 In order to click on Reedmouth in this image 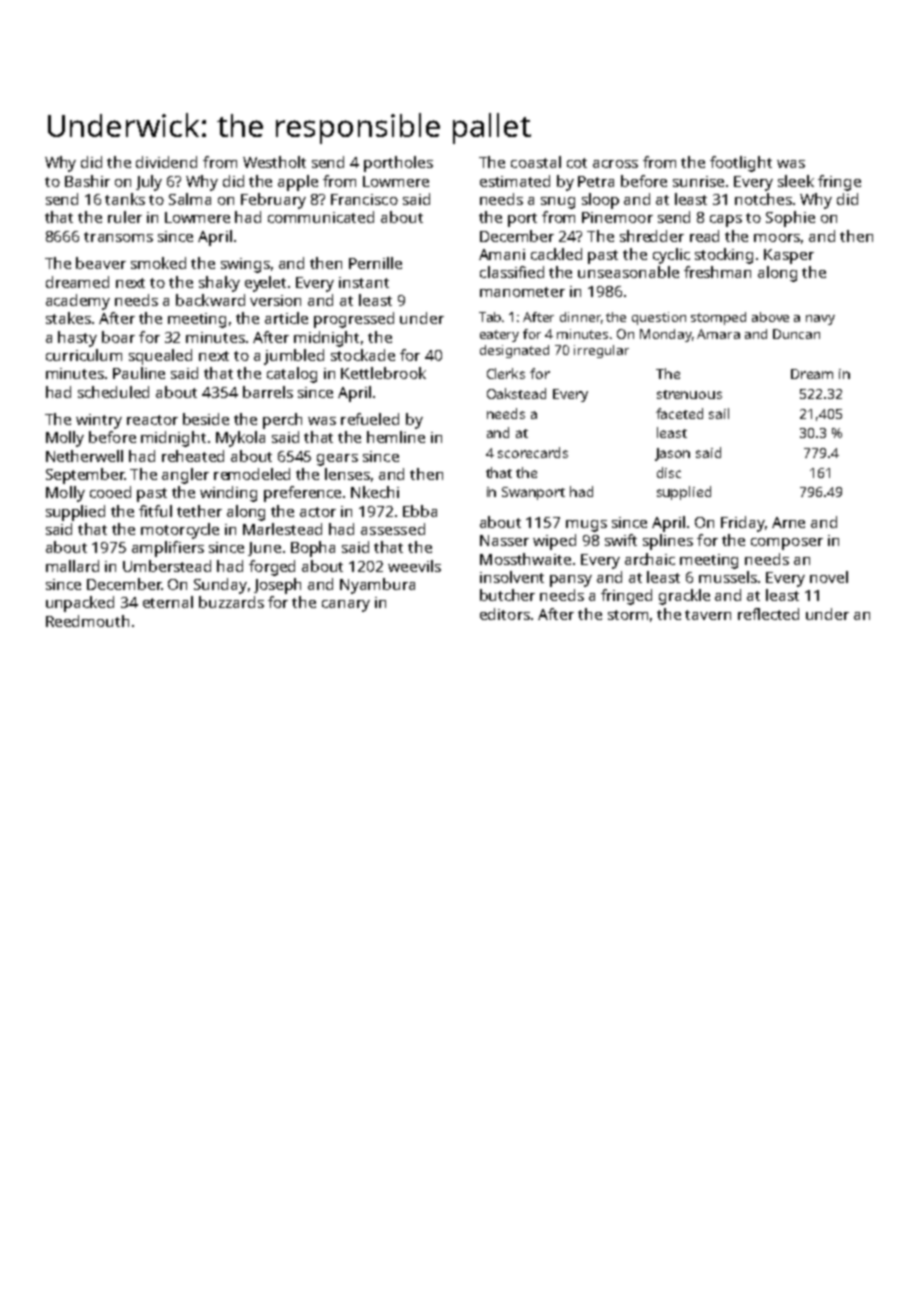, I will do `click(87, 621)`.
